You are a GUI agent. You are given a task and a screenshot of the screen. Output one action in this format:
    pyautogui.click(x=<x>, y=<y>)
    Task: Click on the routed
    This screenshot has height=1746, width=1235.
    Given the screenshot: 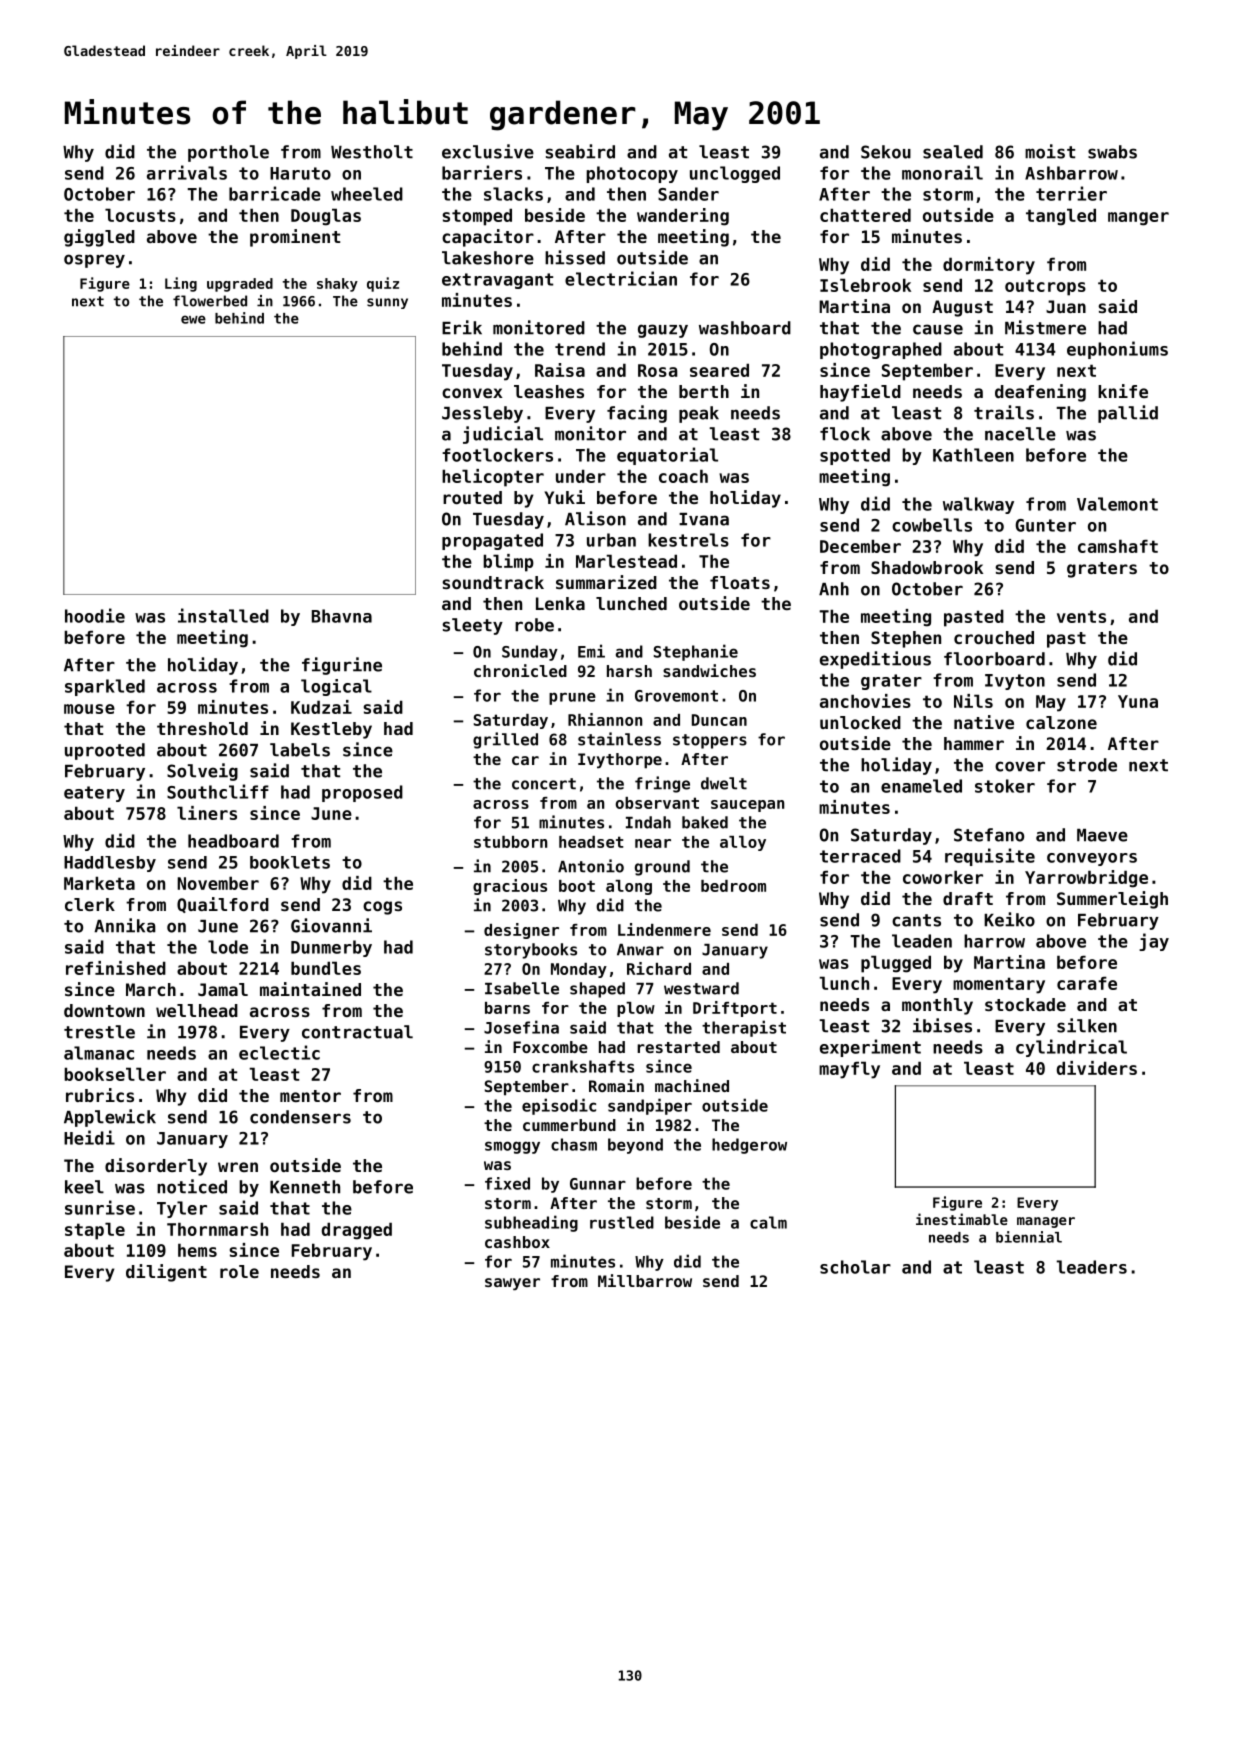 What is the action you would take?
    pyautogui.click(x=472, y=497)
